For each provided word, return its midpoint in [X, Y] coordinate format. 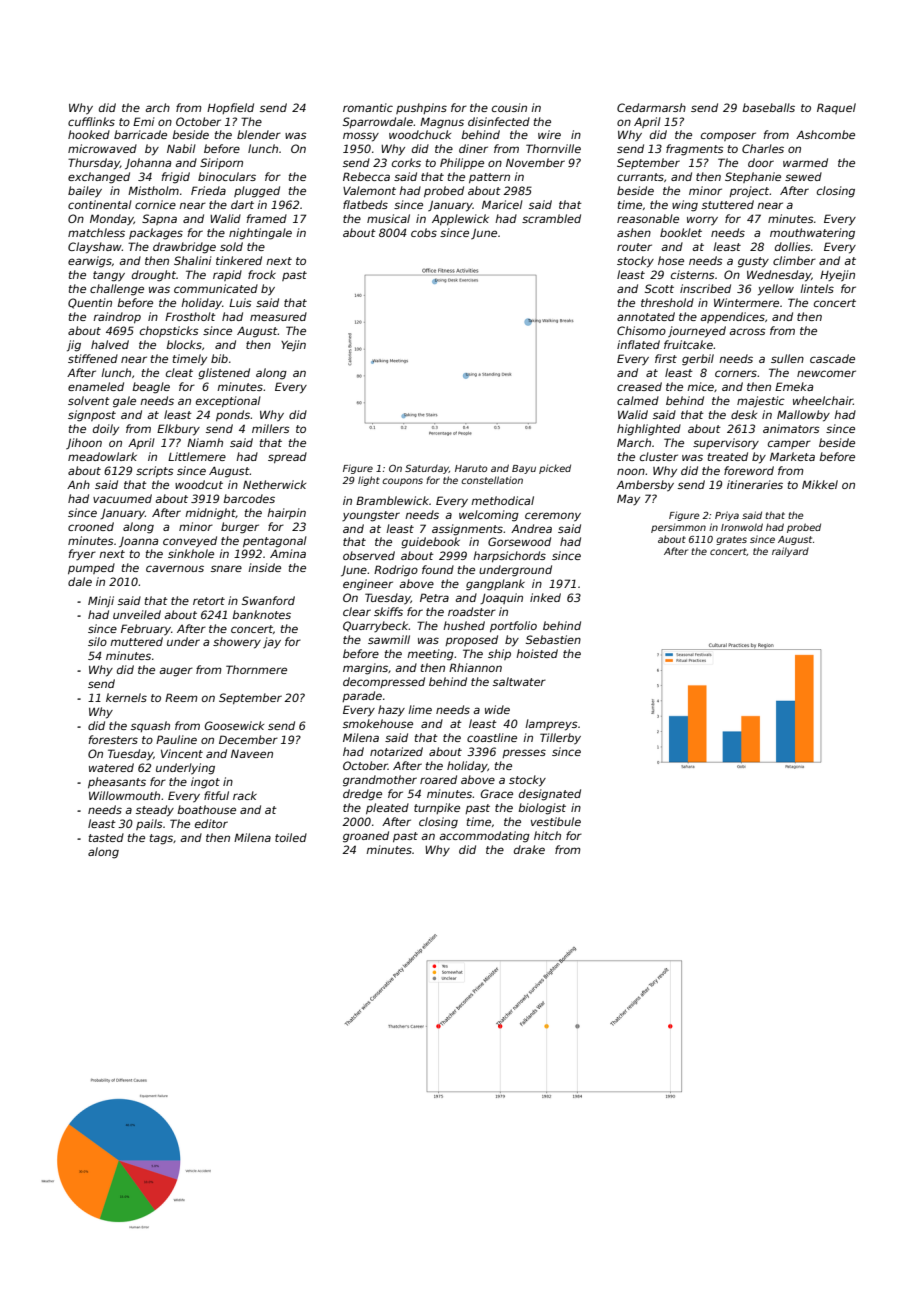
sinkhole [191, 553]
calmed [638, 400]
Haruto [471, 468]
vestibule [556, 821]
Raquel [836, 108]
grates [731, 540]
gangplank [495, 585]
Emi [144, 121]
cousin [509, 107]
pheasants [117, 782]
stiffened [93, 358]
